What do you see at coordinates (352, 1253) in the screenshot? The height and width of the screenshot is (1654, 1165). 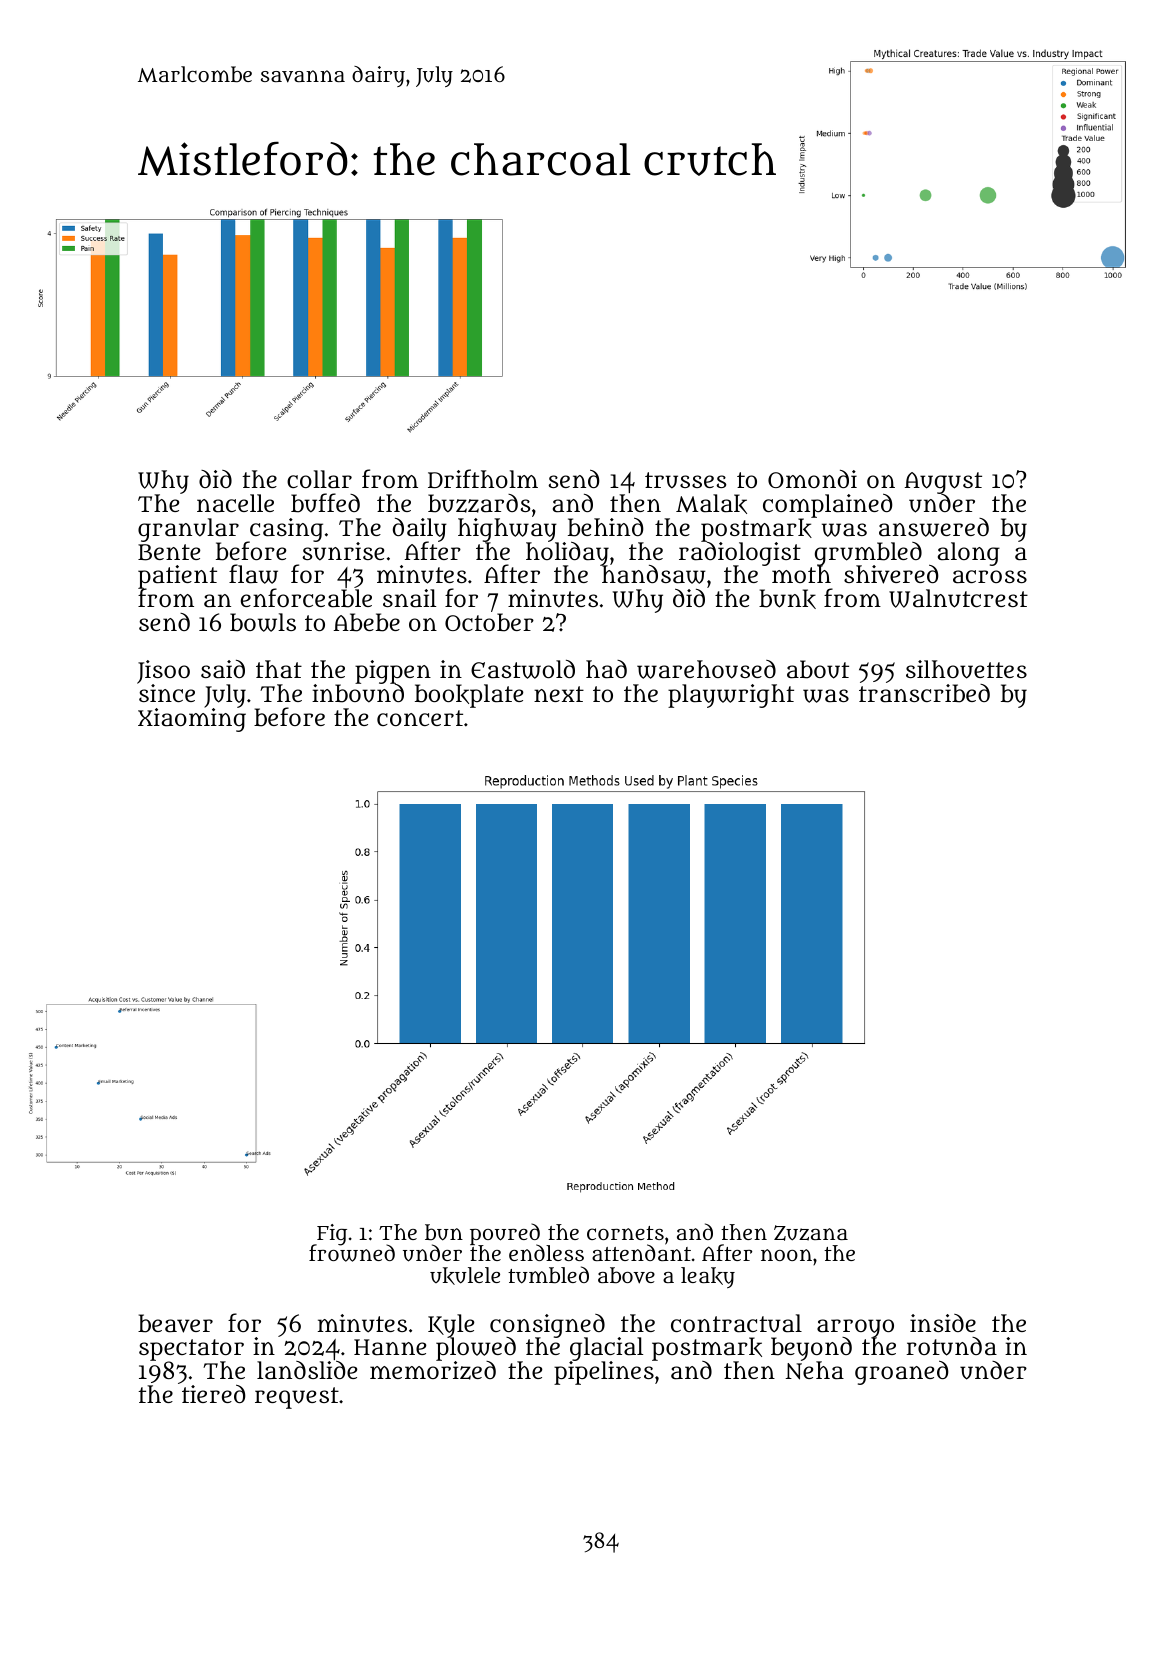 I see `frowned` at bounding box center [352, 1253].
